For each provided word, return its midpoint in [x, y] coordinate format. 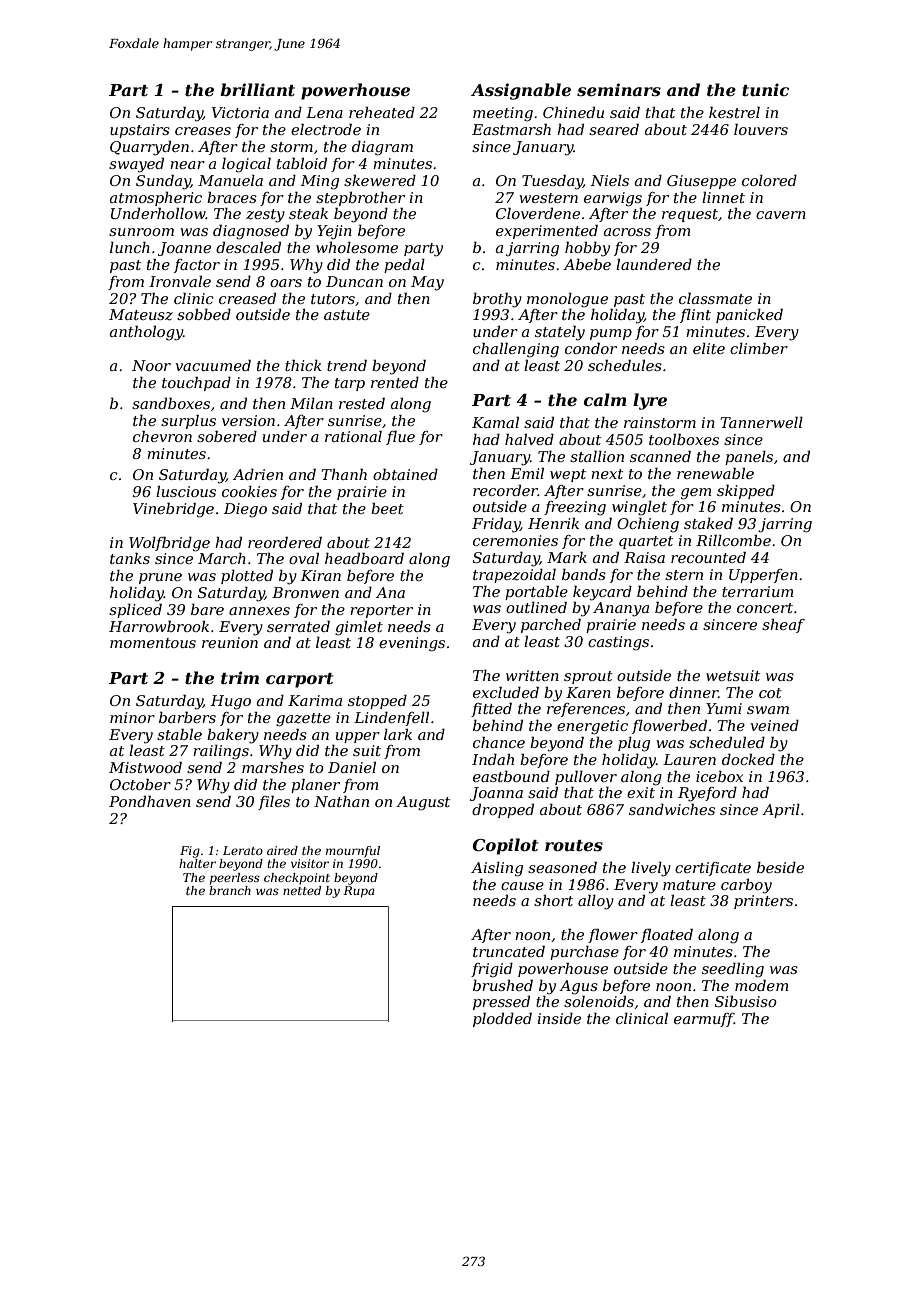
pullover [586, 777]
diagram [382, 148]
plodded [502, 1019]
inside [559, 1018]
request [690, 215]
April [781, 811]
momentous [153, 643]
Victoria [240, 112]
